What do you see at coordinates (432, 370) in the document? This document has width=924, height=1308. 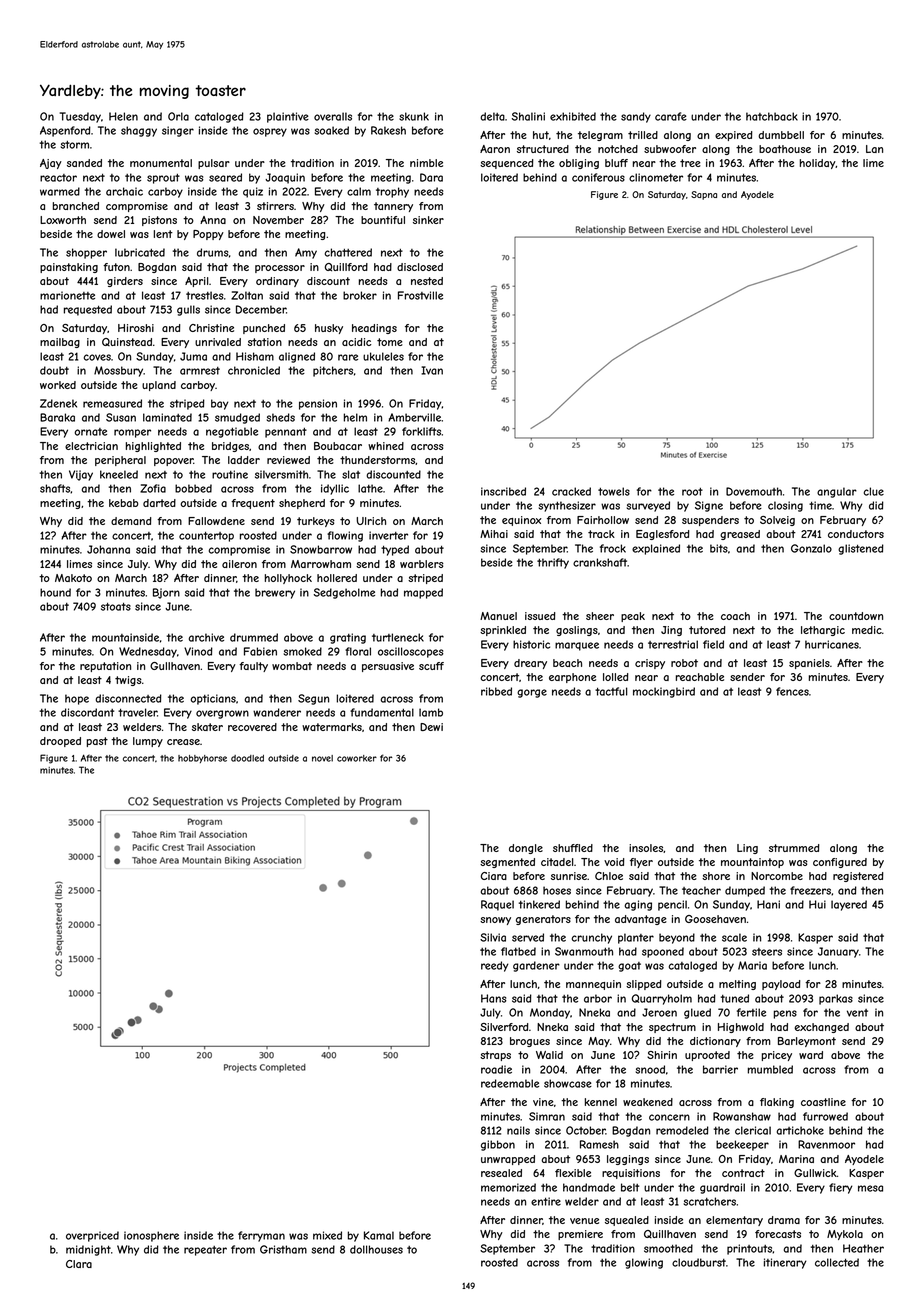 I see `Ivan` at bounding box center [432, 370].
